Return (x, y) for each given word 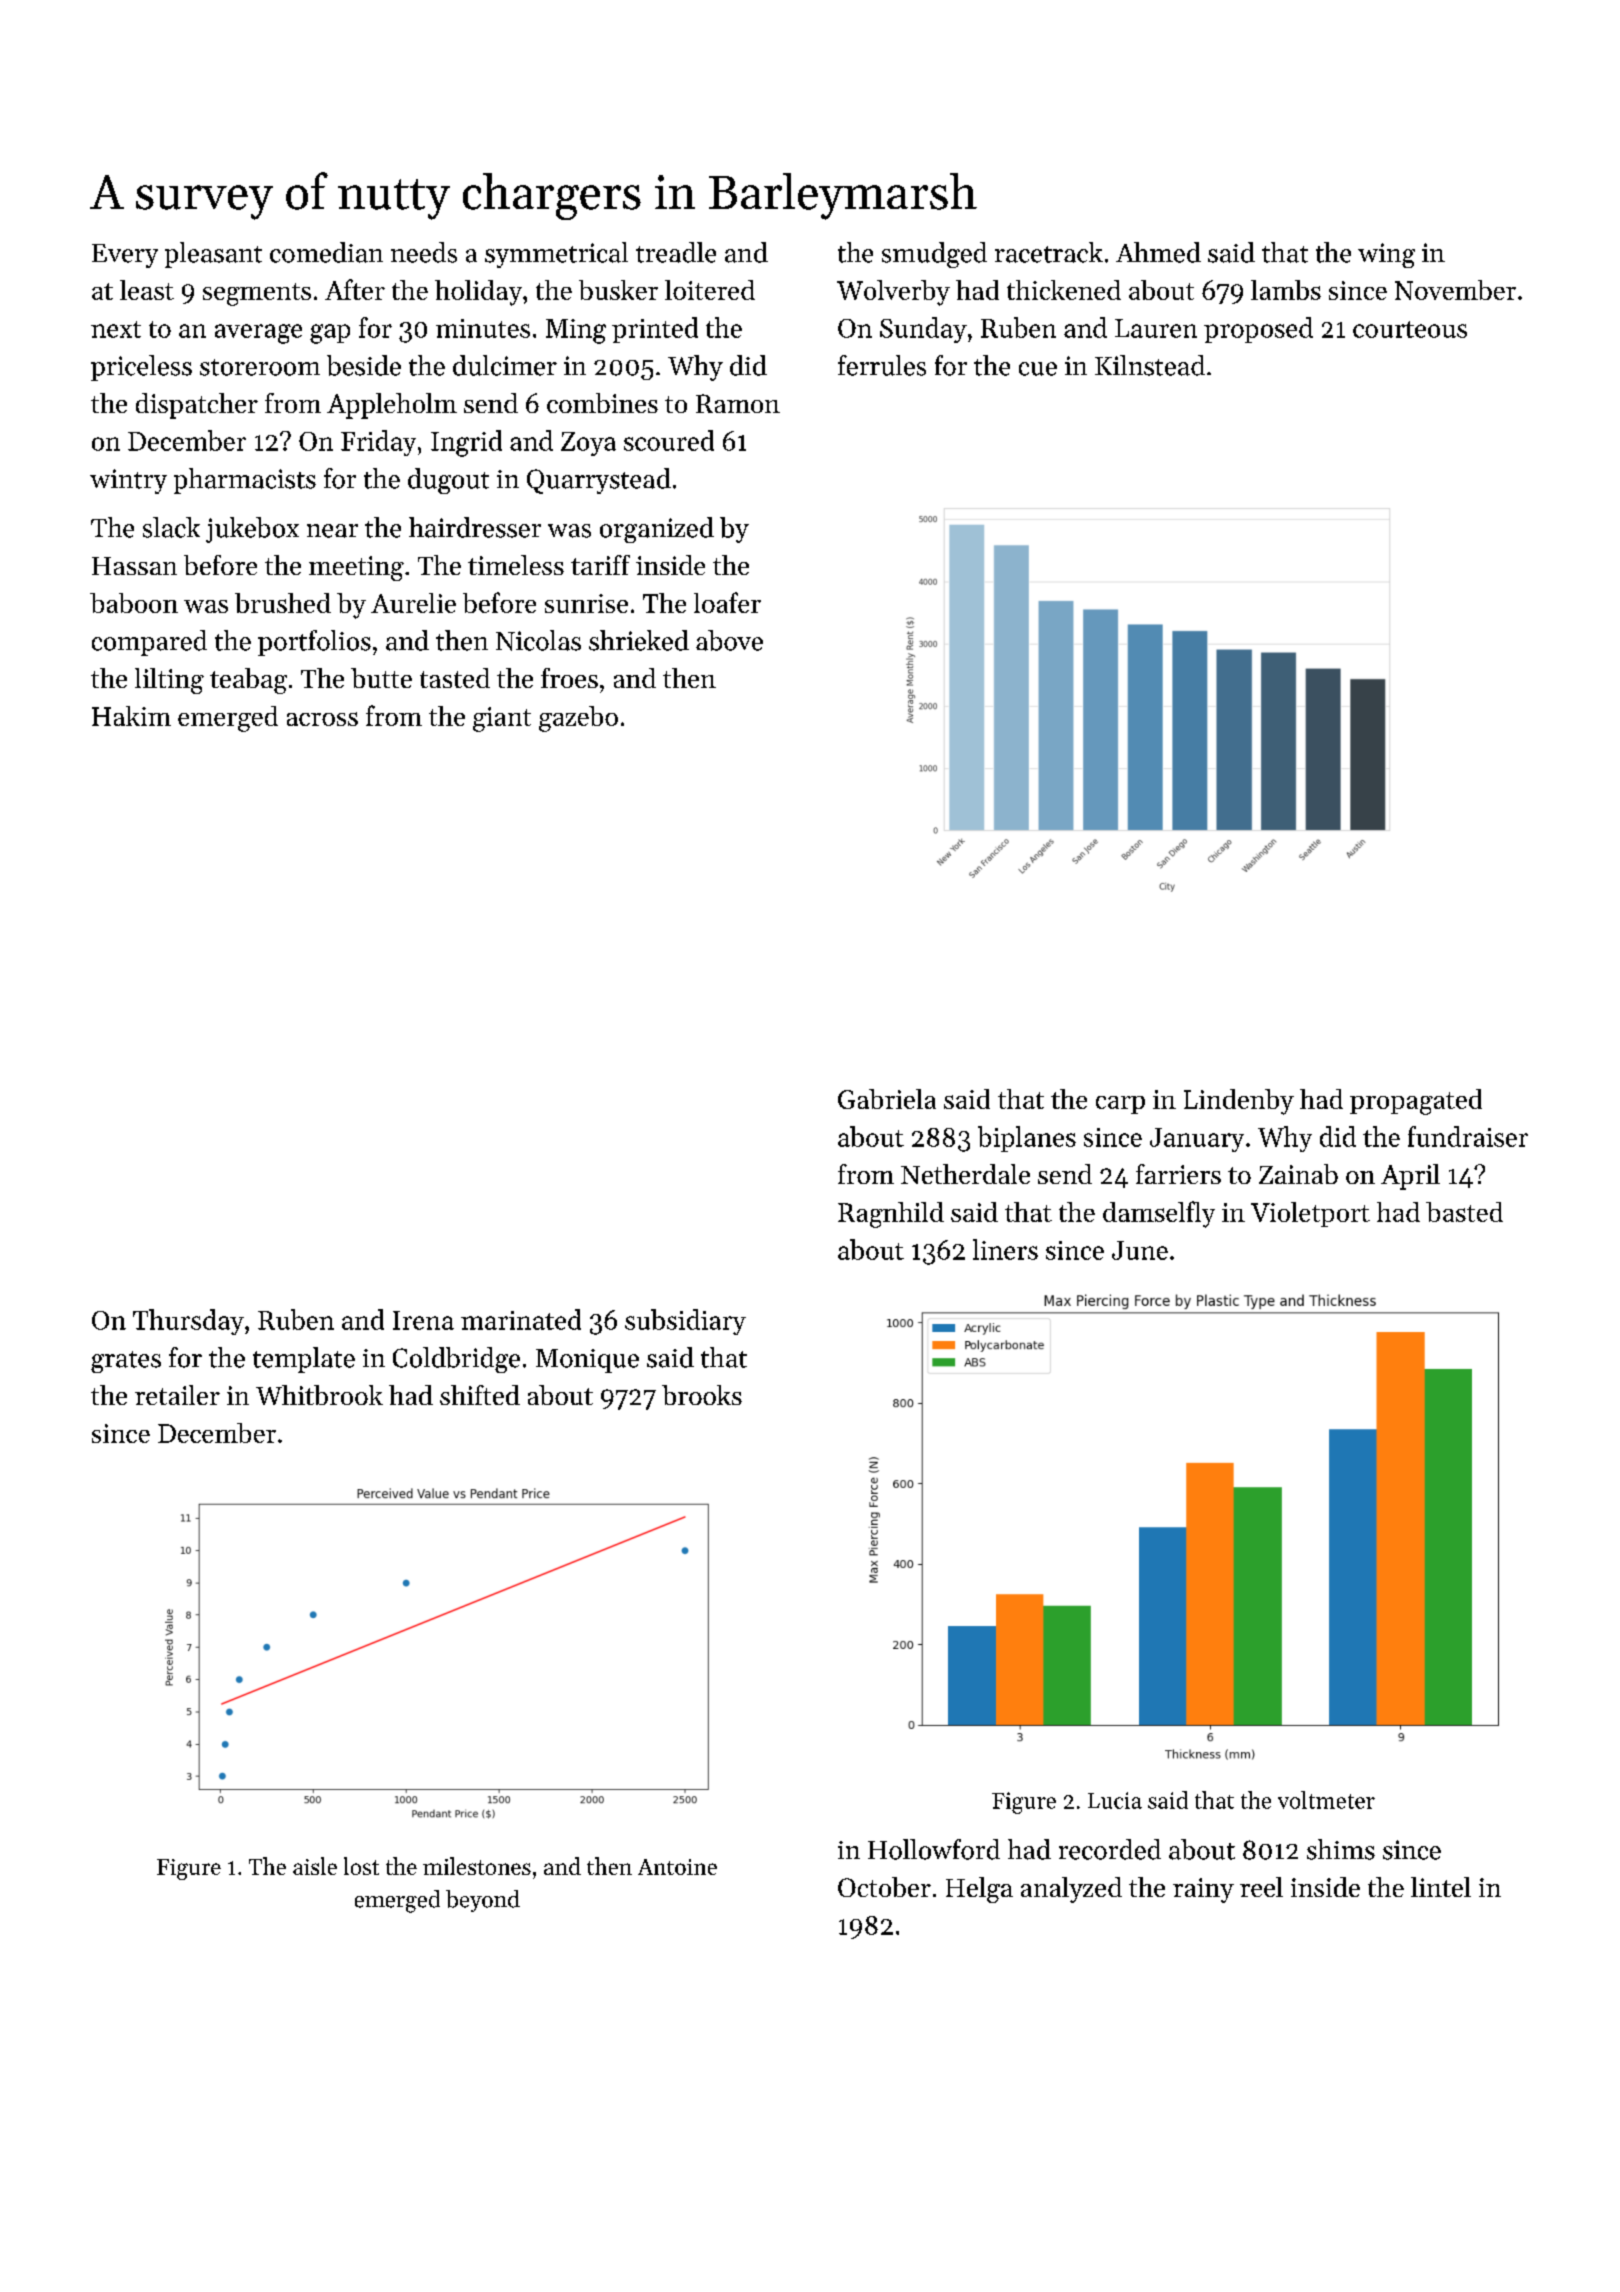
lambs (1286, 290)
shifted (480, 1395)
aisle (315, 1866)
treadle (676, 252)
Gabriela (887, 1099)
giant (502, 719)
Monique (587, 1361)
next (116, 329)
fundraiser (1468, 1136)
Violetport (1310, 1214)
